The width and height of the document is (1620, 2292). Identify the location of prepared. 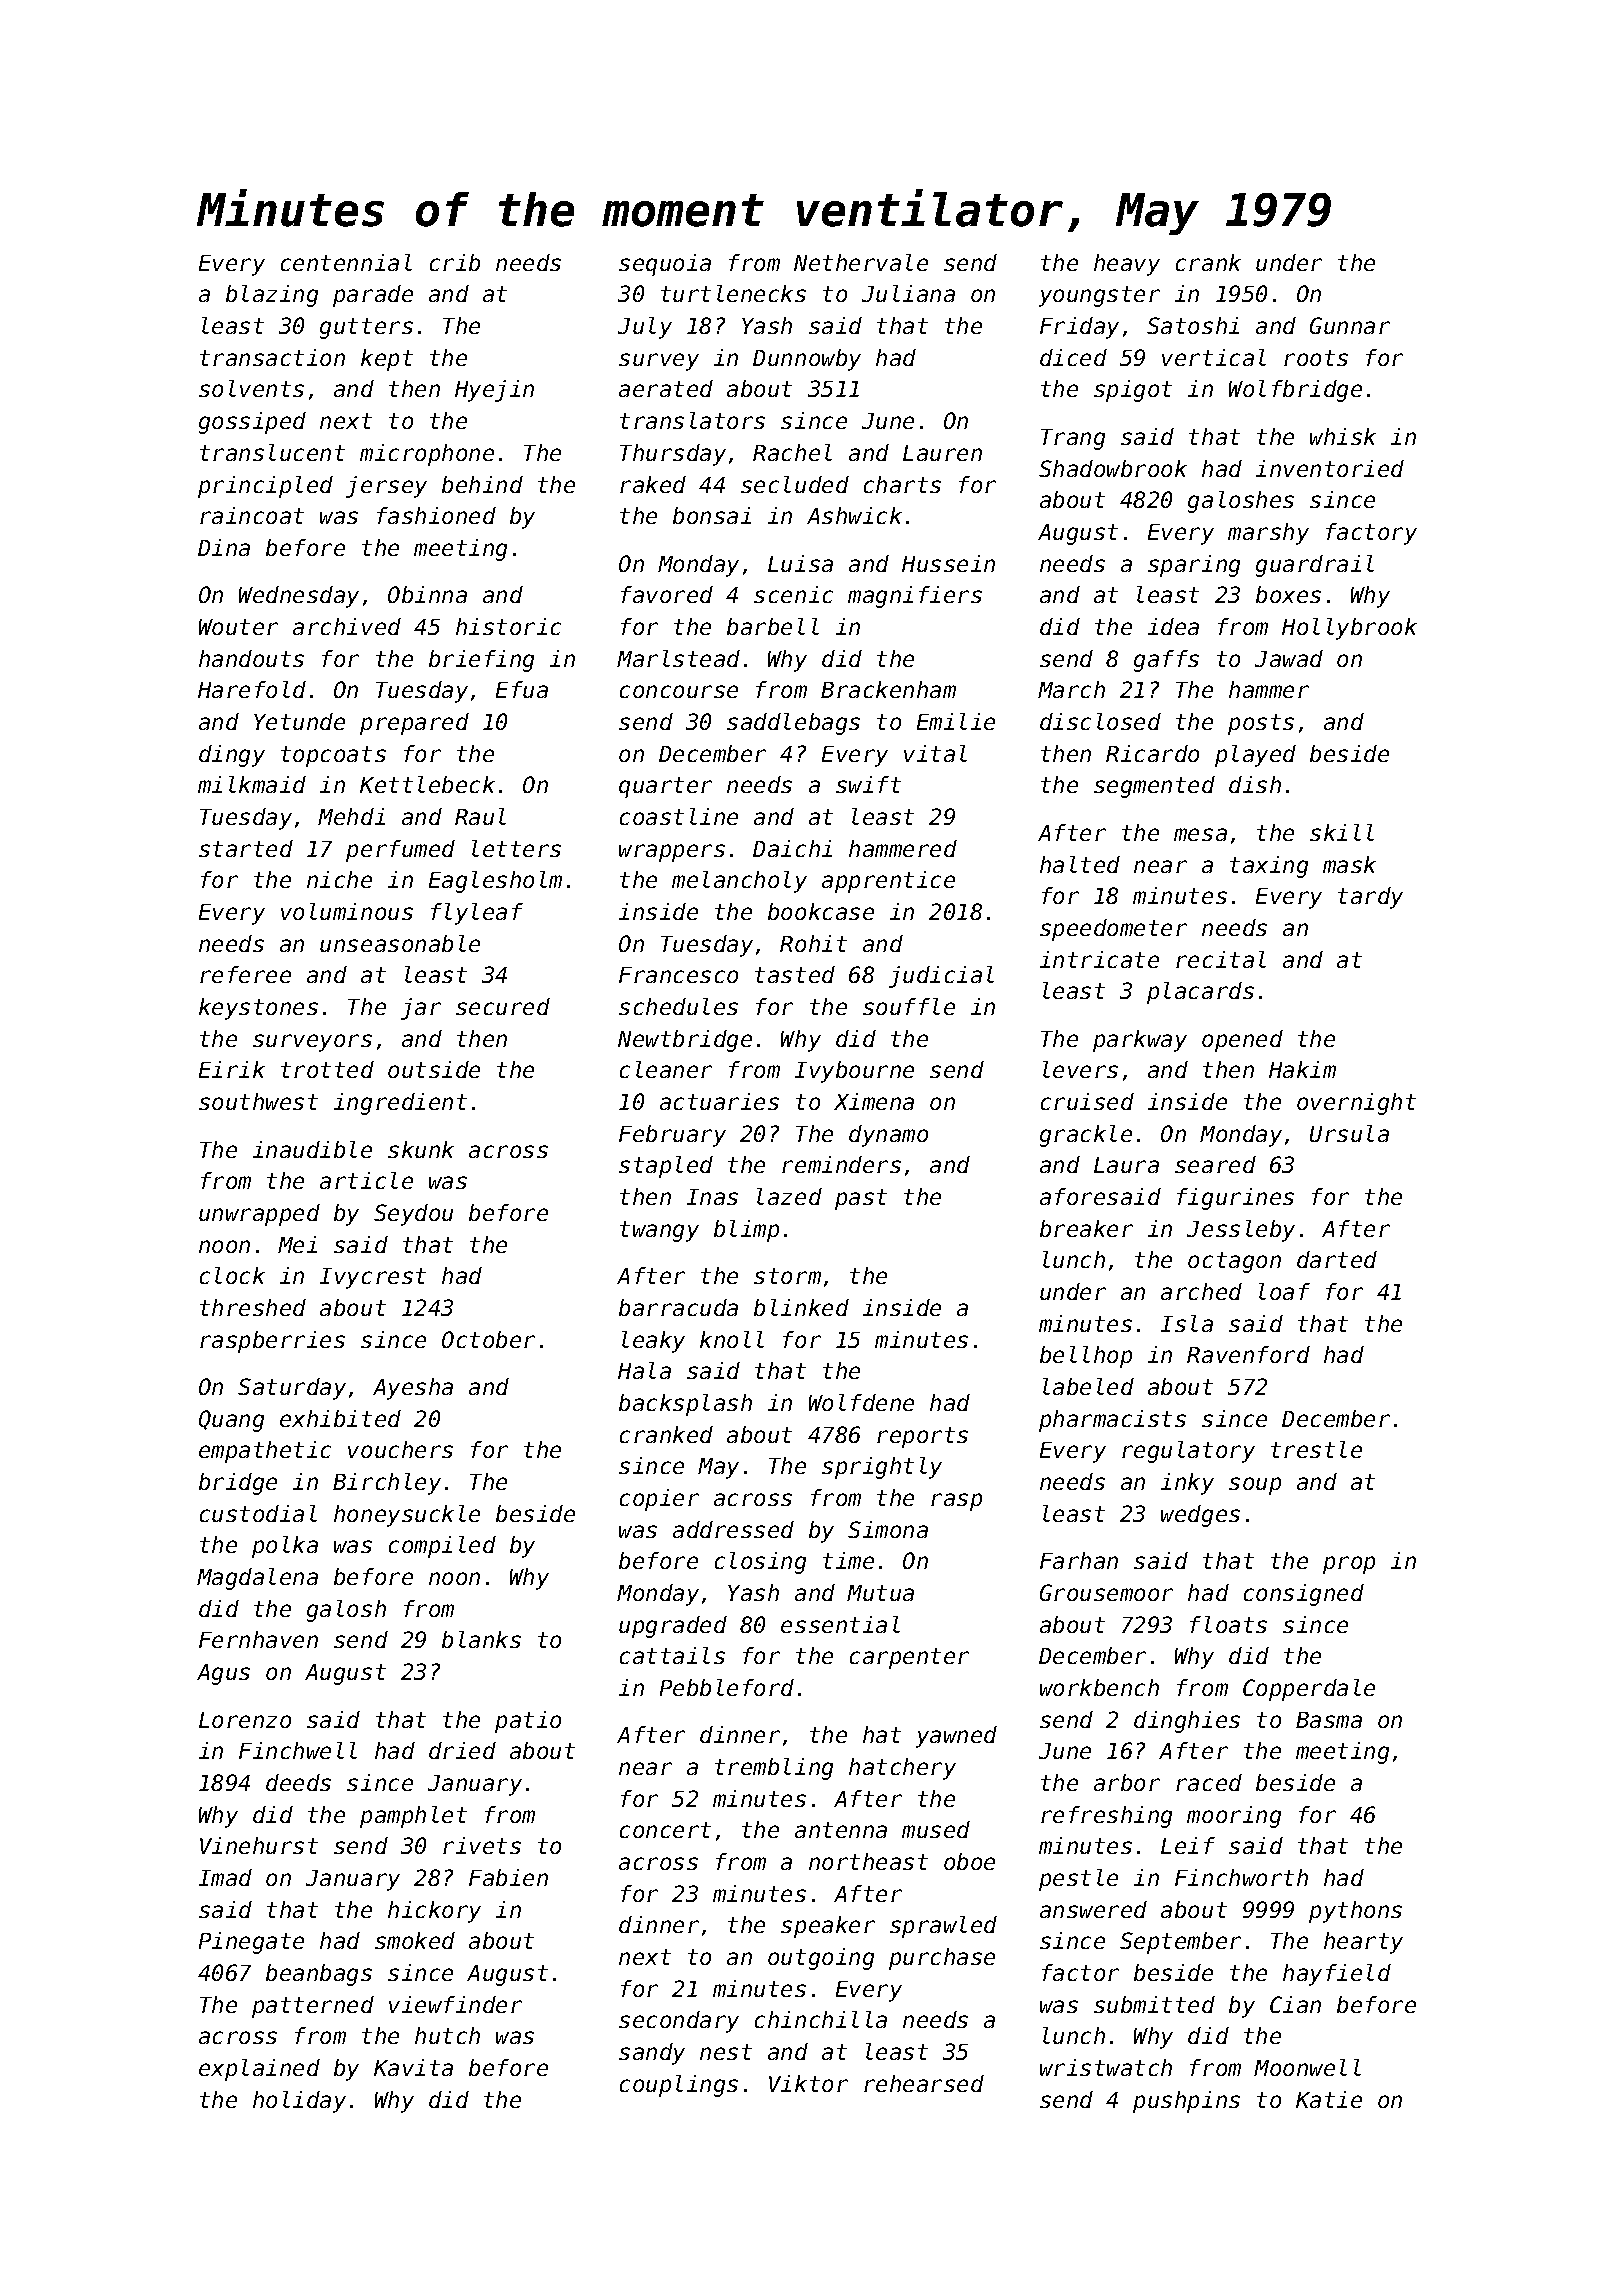
(414, 724).
